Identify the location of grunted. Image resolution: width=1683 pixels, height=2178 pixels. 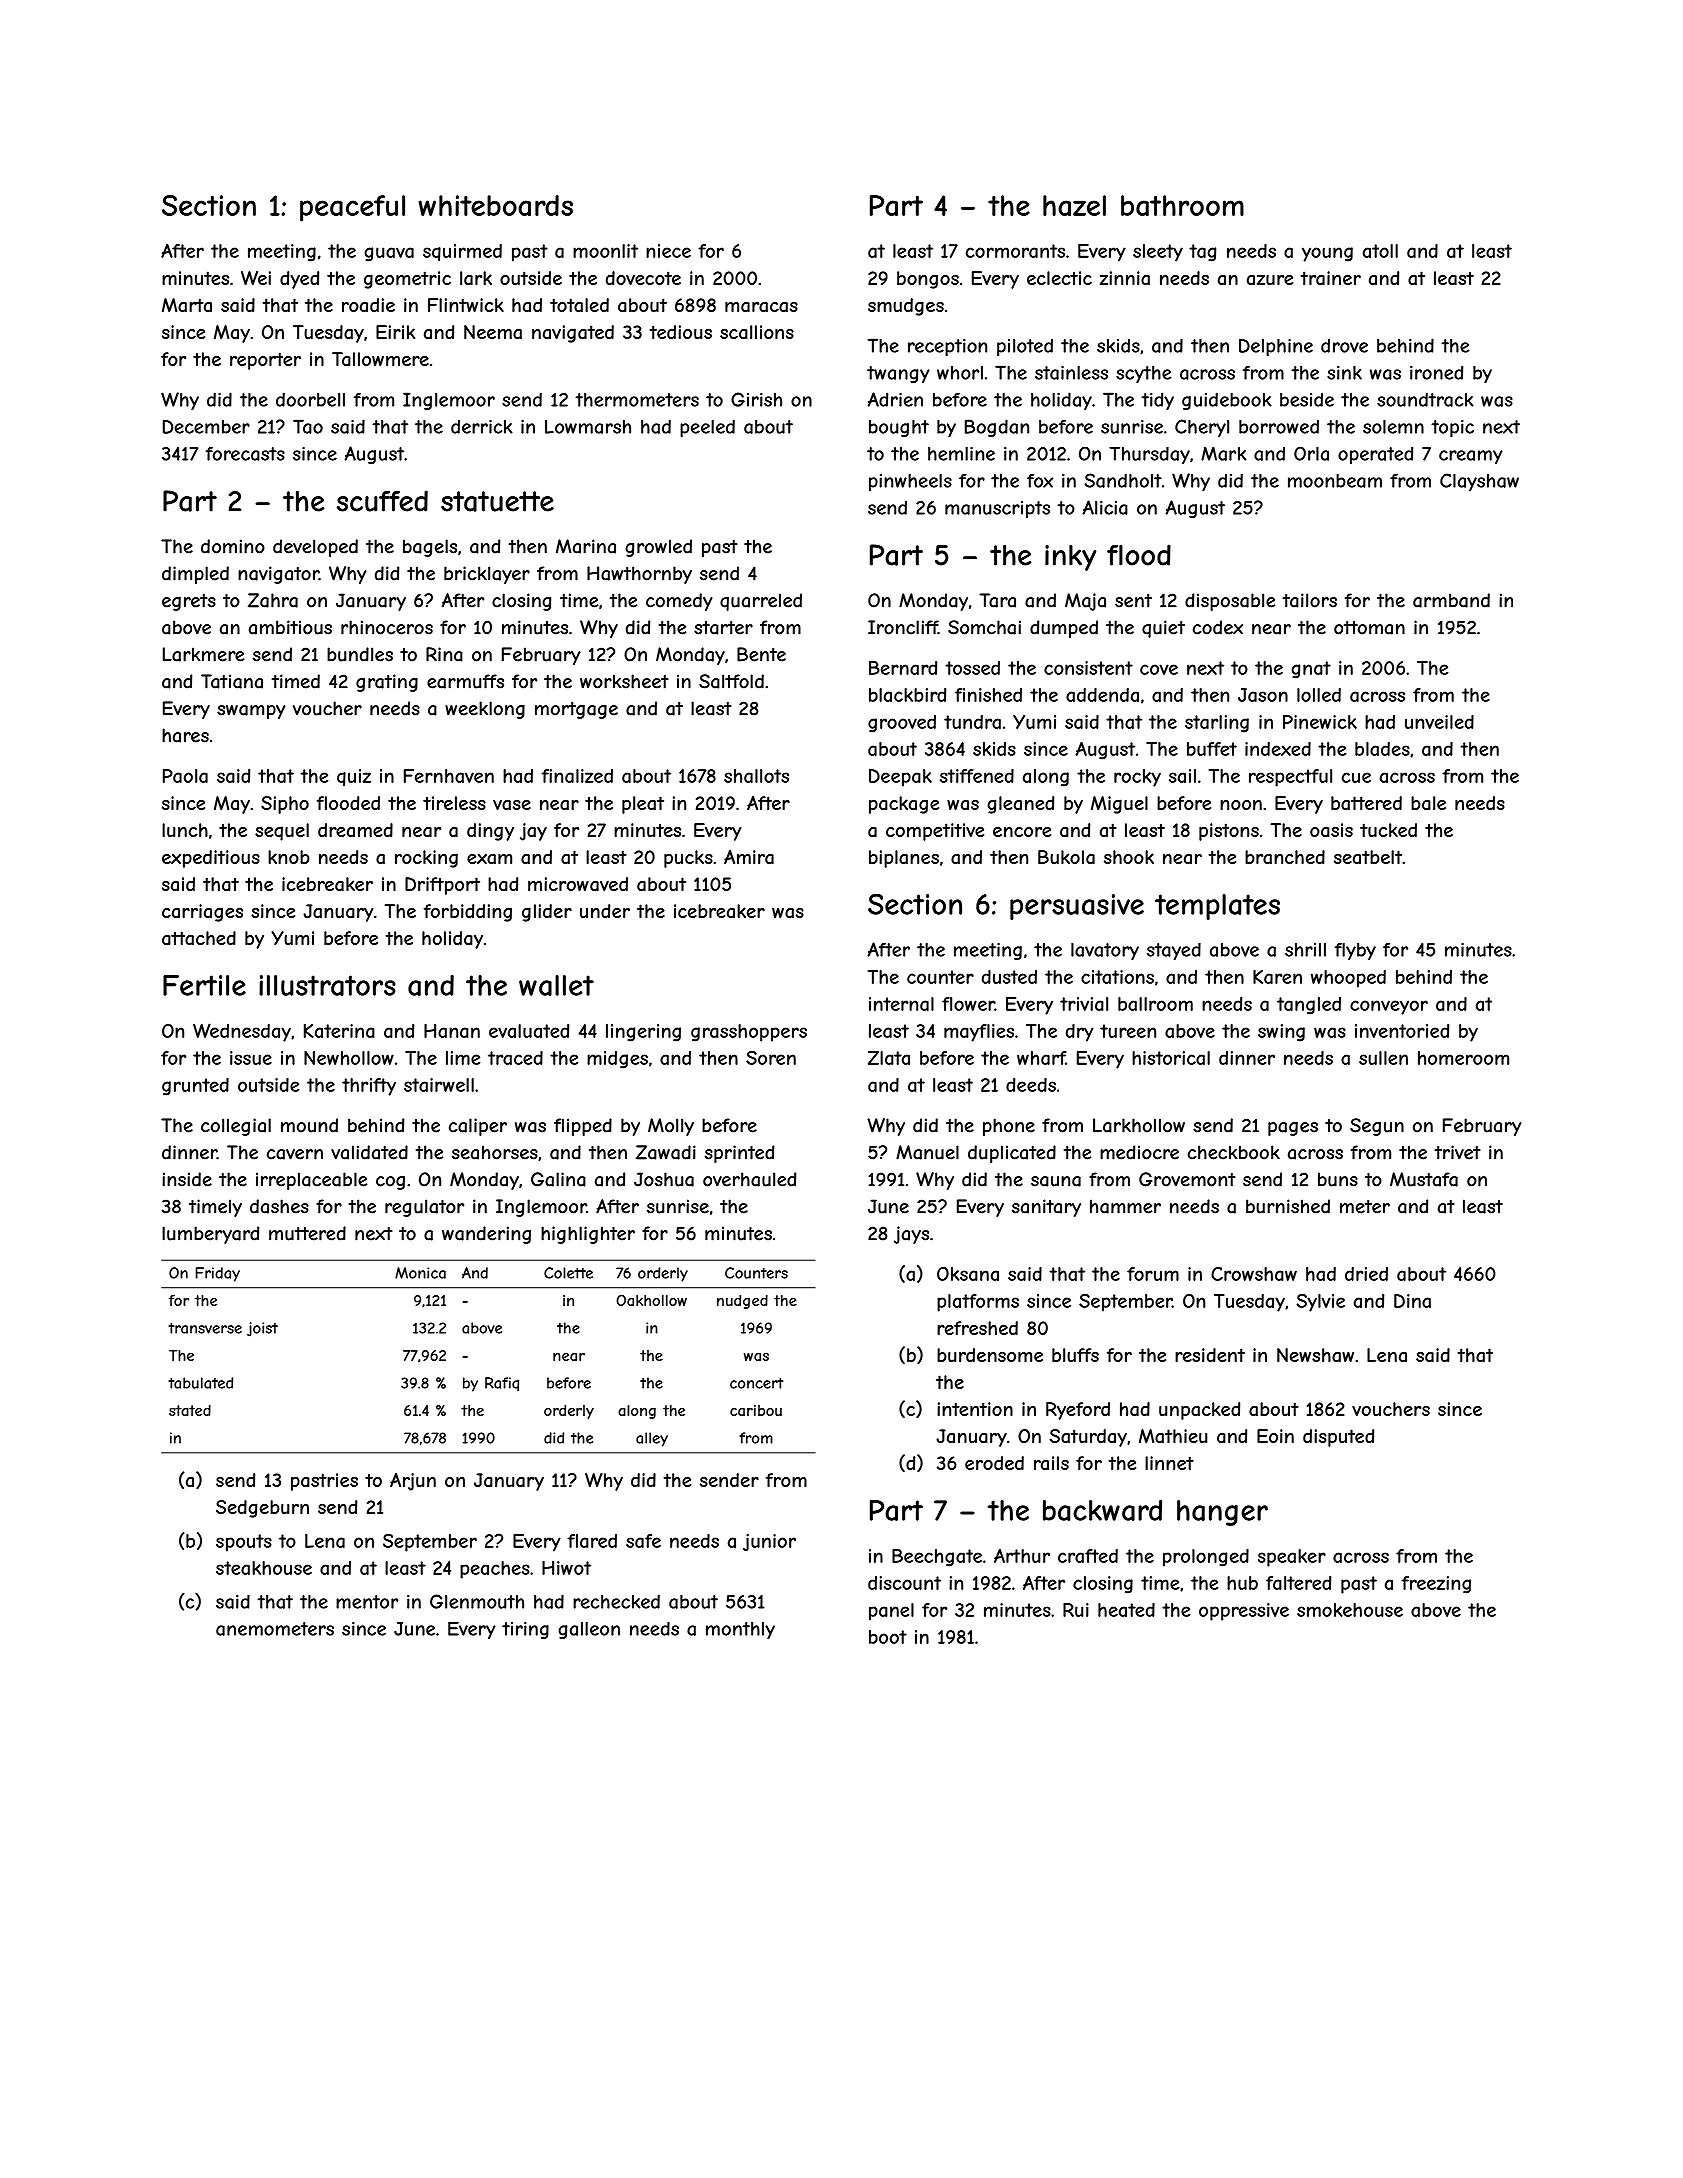
(195, 1087).
